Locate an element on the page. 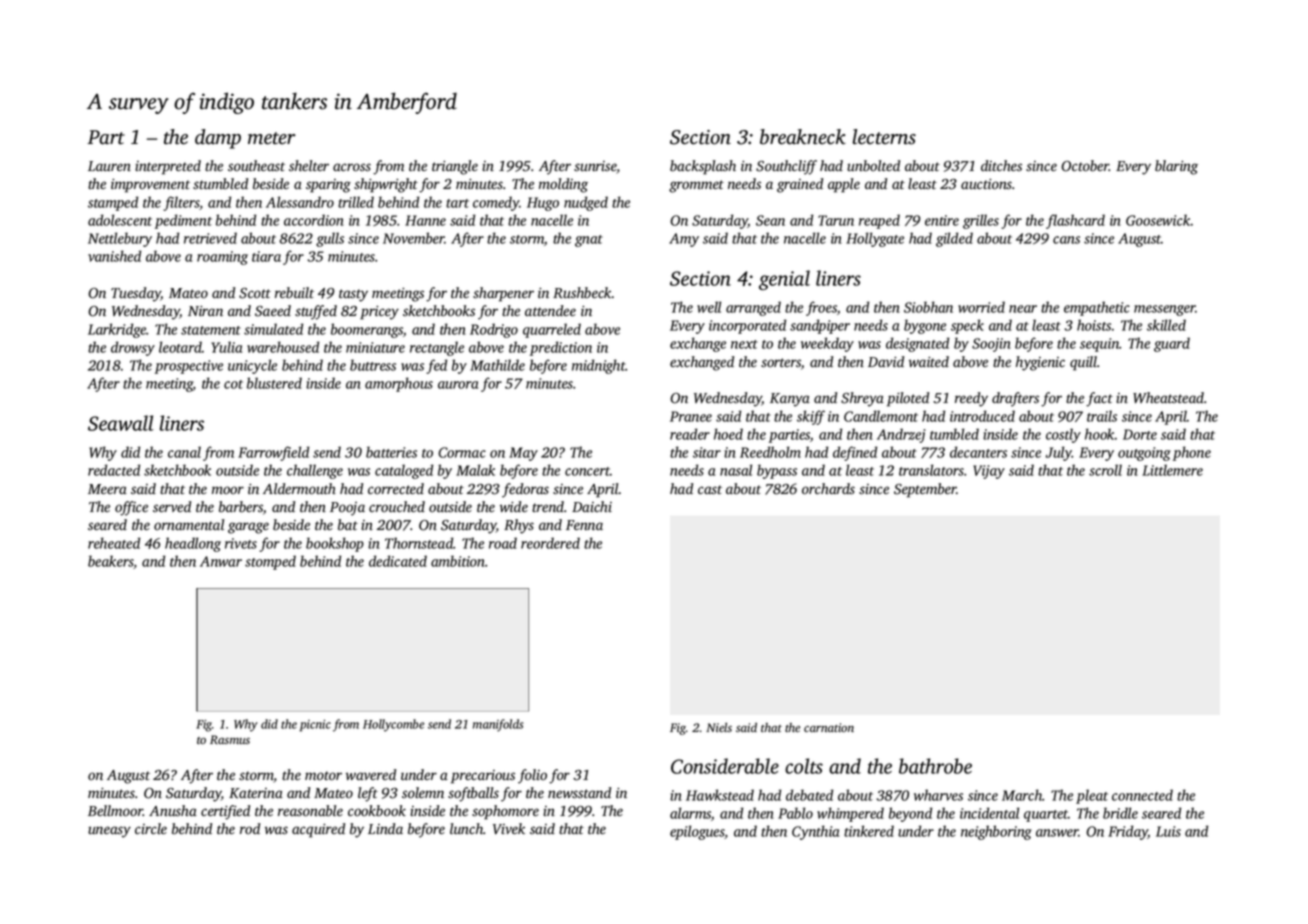 Image resolution: width=1308 pixels, height=924 pixels. Cynthia is located at coordinates (815, 832).
